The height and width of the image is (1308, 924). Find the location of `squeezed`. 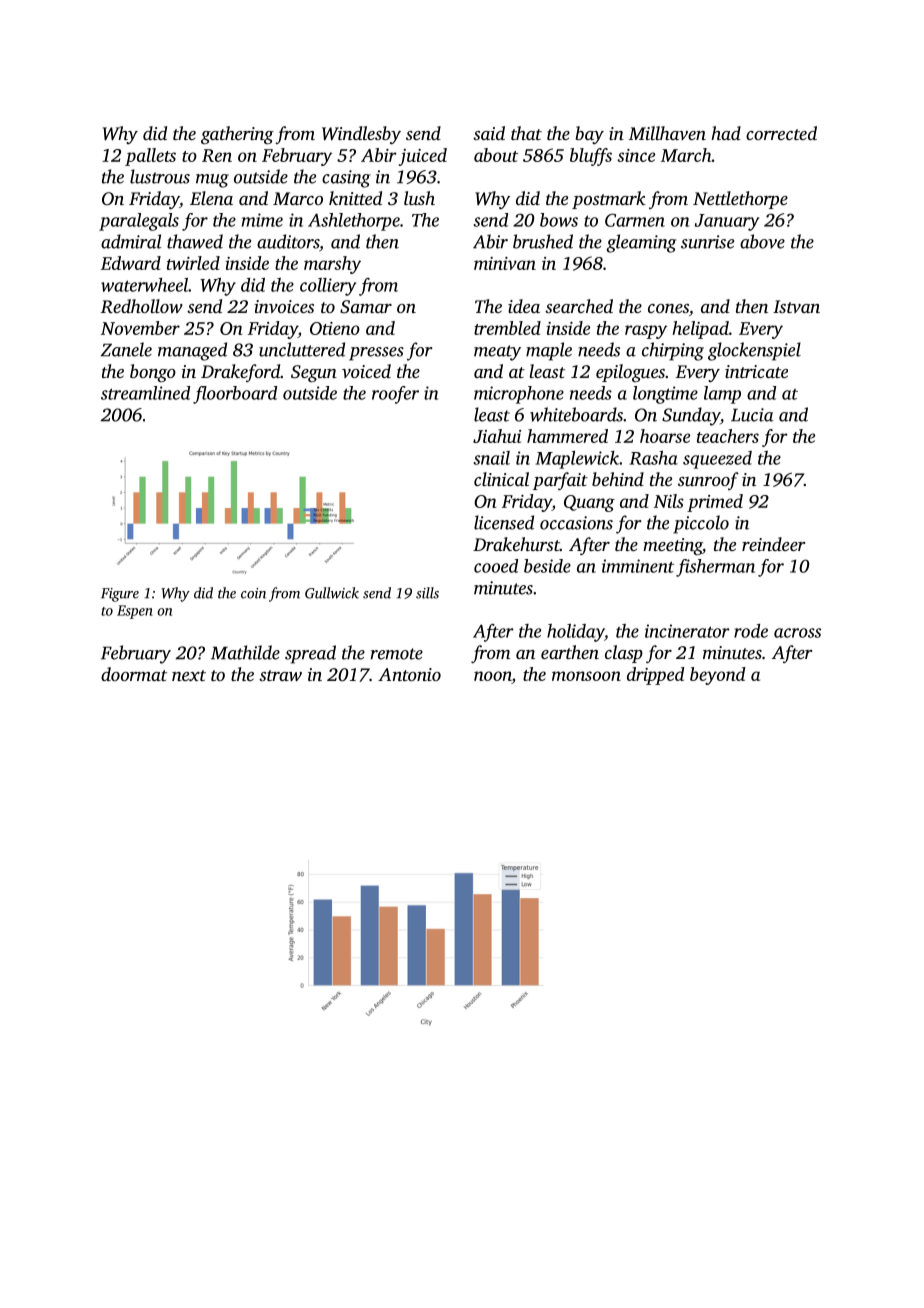

squeezed is located at coordinates (717, 460).
